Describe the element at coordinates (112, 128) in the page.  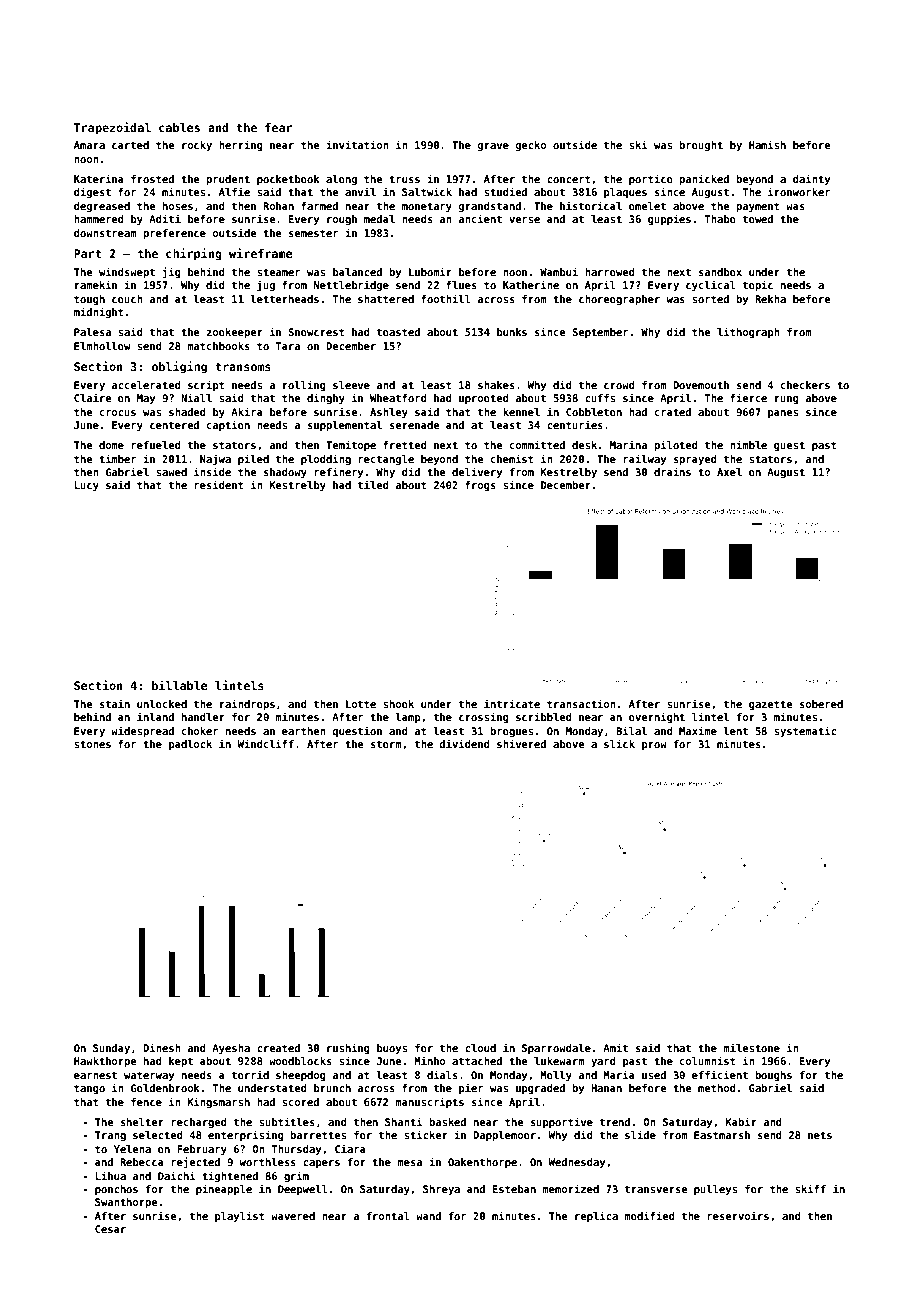
I see `Trapezoidal` at that location.
